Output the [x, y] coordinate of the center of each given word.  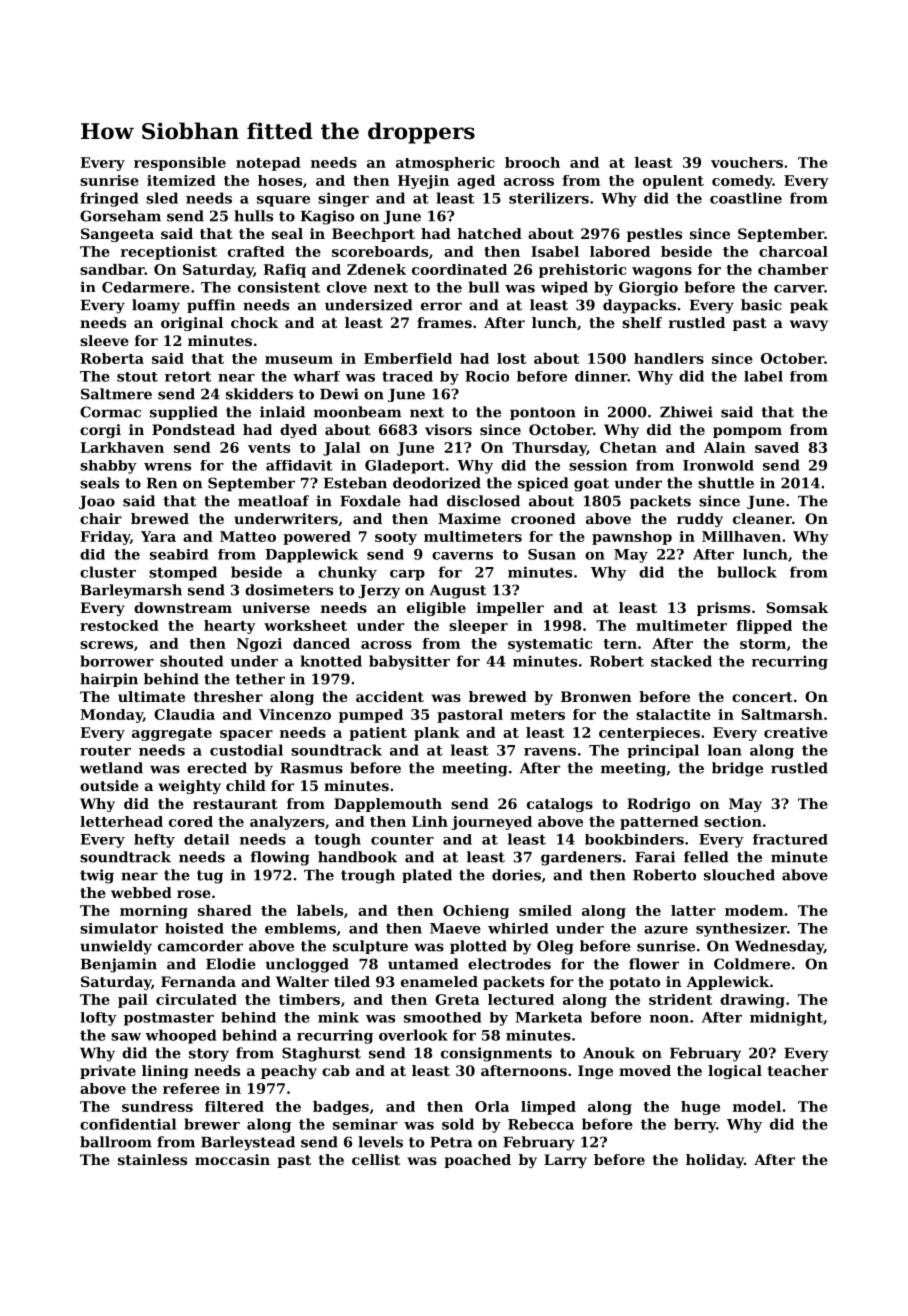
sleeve [104, 340]
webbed [141, 892]
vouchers [747, 162]
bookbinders [634, 839]
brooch [532, 162]
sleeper [478, 627]
